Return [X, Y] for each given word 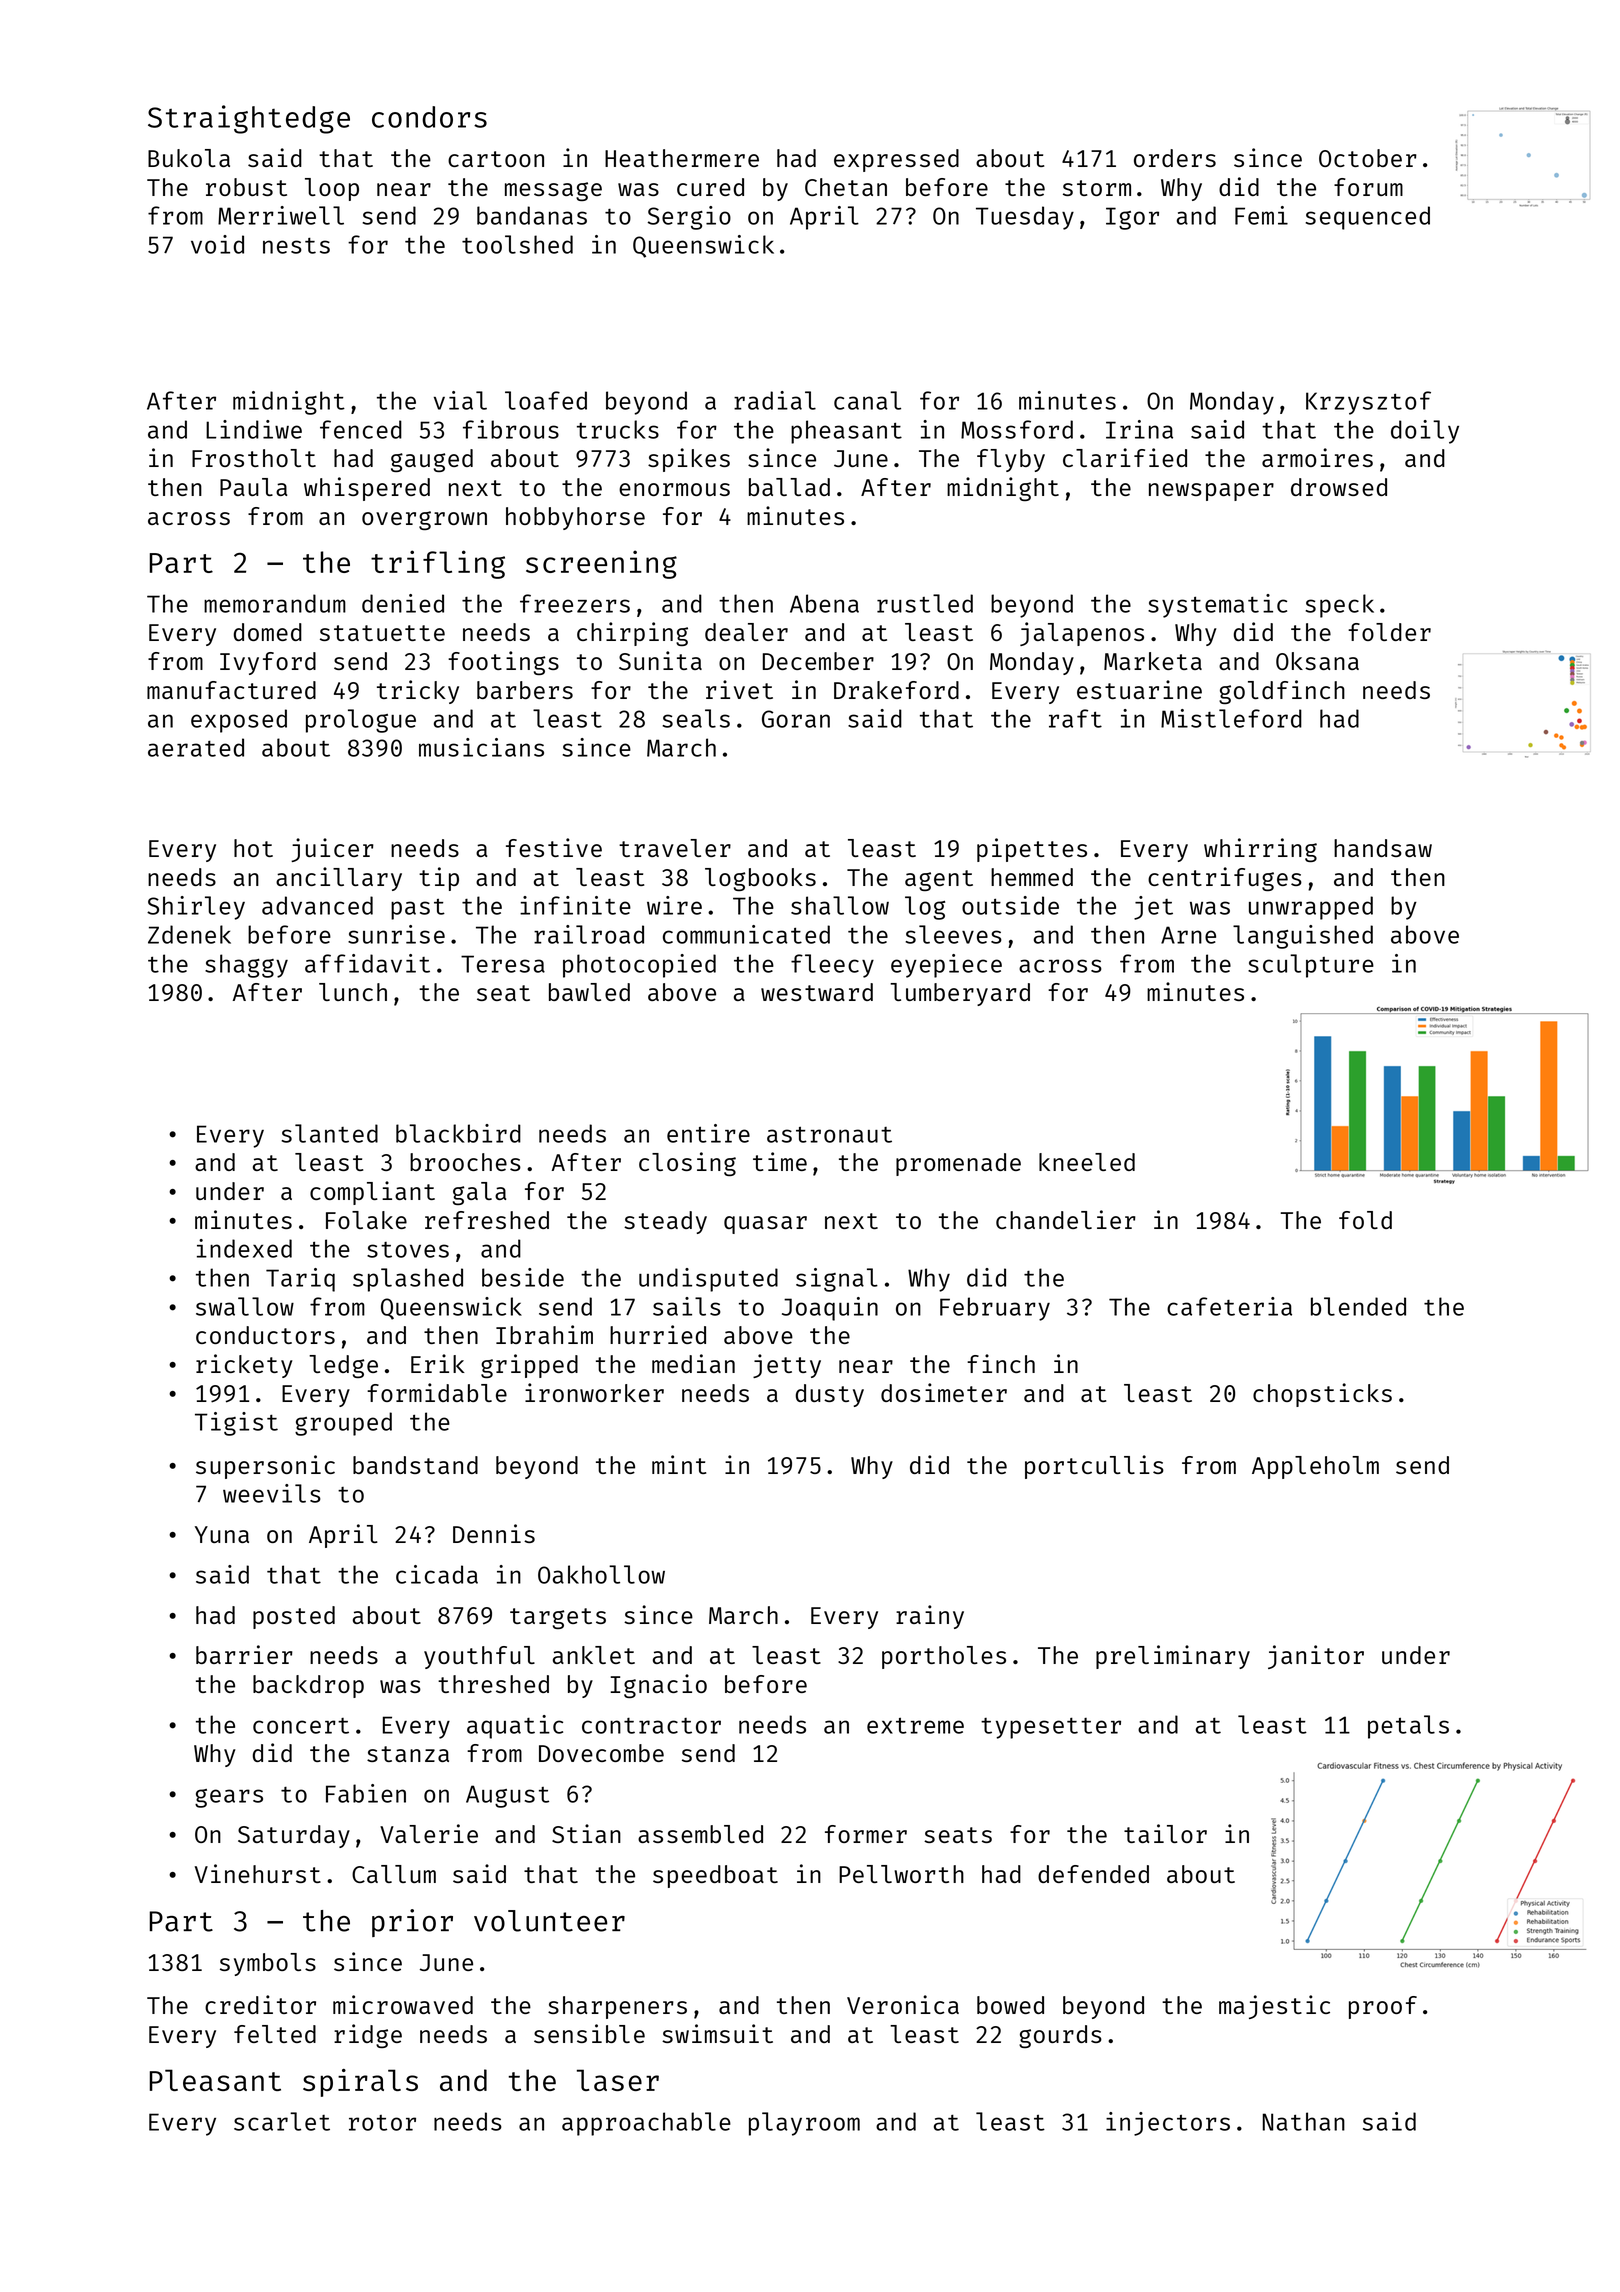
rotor [382, 2123]
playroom [804, 2124]
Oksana [1317, 661]
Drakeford [896, 690]
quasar [765, 1225]
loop [332, 189]
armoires [1317, 457]
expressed [896, 160]
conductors [265, 1335]
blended [1358, 1306]
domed [268, 632]
